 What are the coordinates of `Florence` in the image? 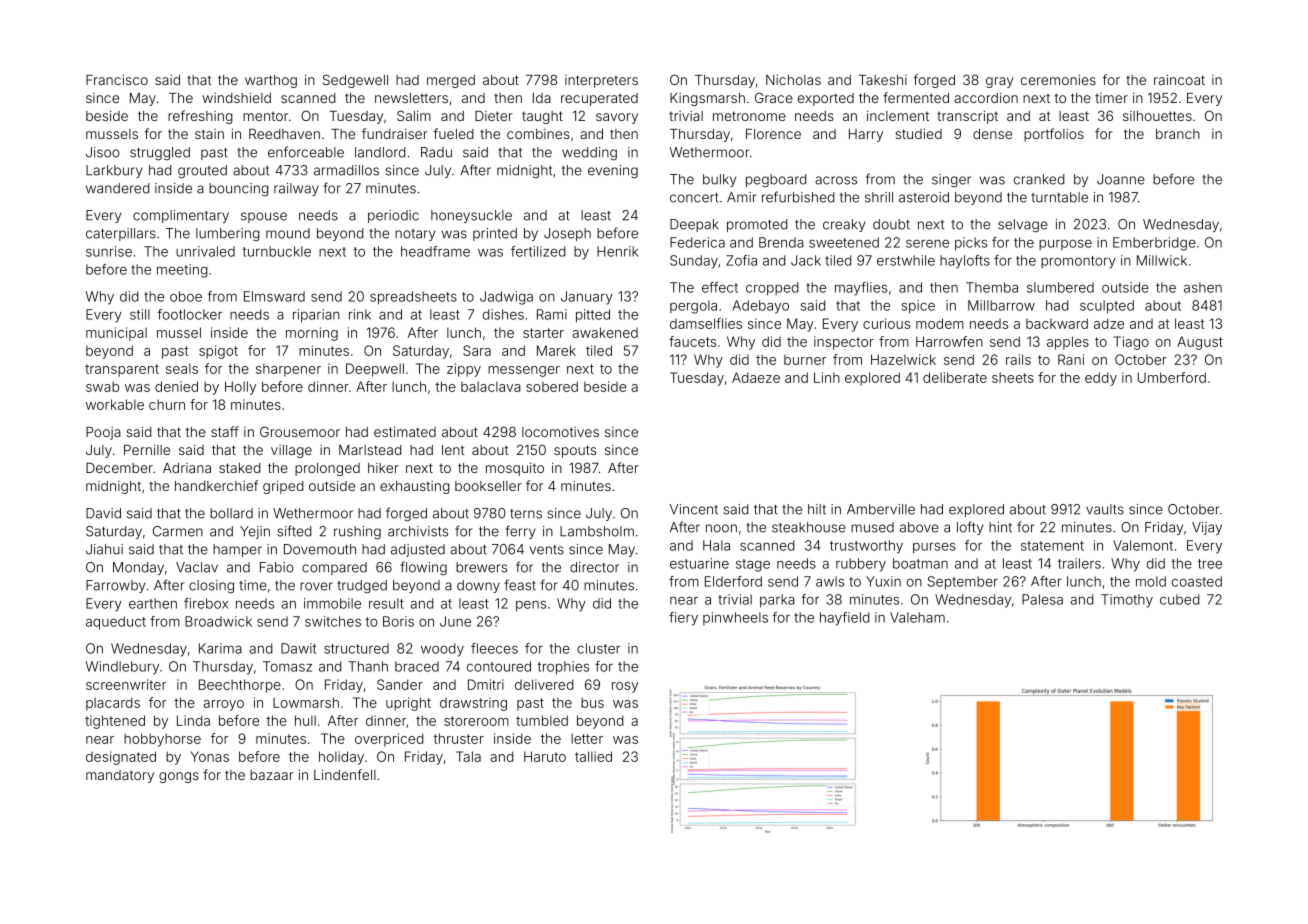 It's located at (773, 134).
